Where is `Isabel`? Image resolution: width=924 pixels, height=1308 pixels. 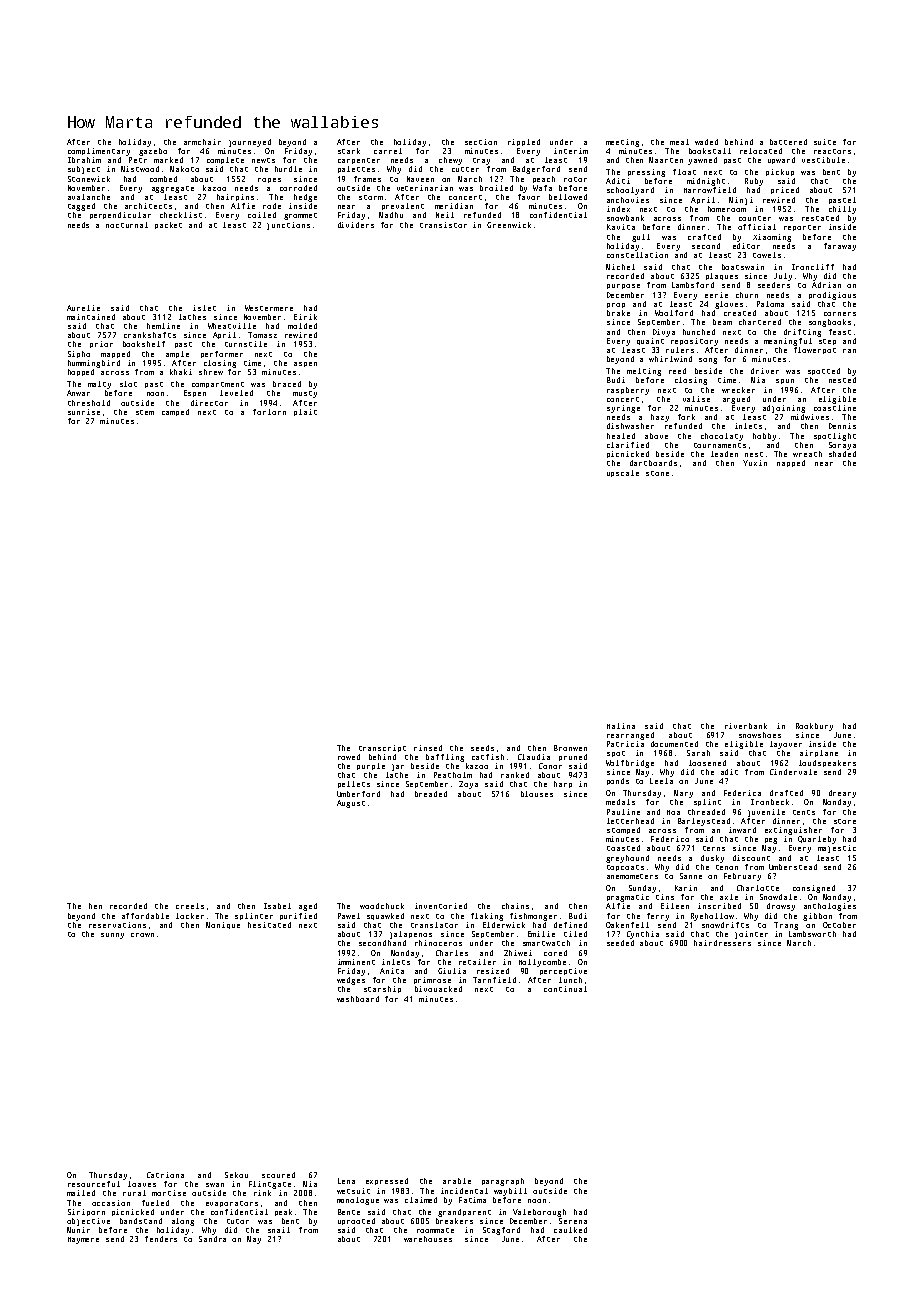 Isabel is located at coordinates (277, 906).
